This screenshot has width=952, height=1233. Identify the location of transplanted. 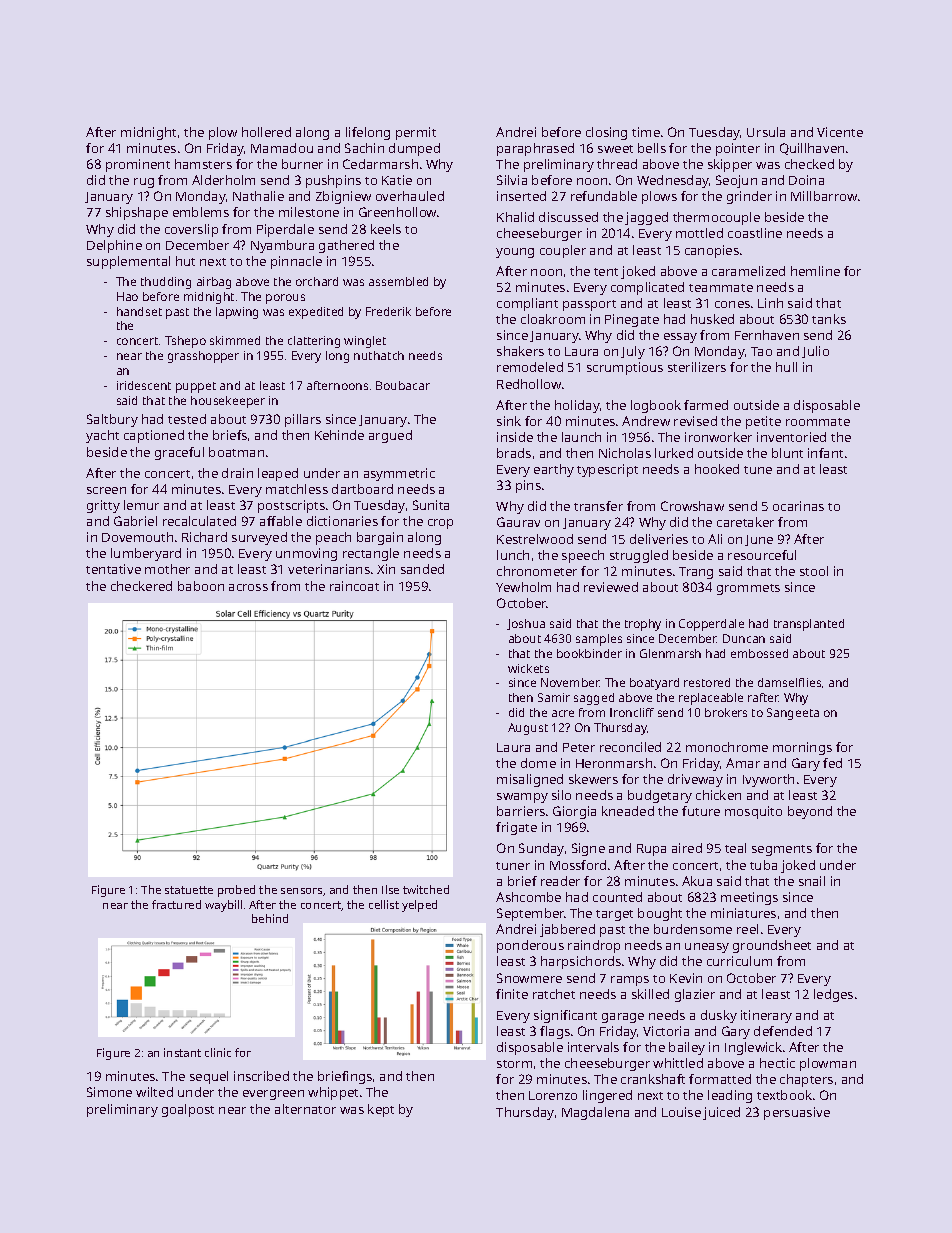
(809, 625).
